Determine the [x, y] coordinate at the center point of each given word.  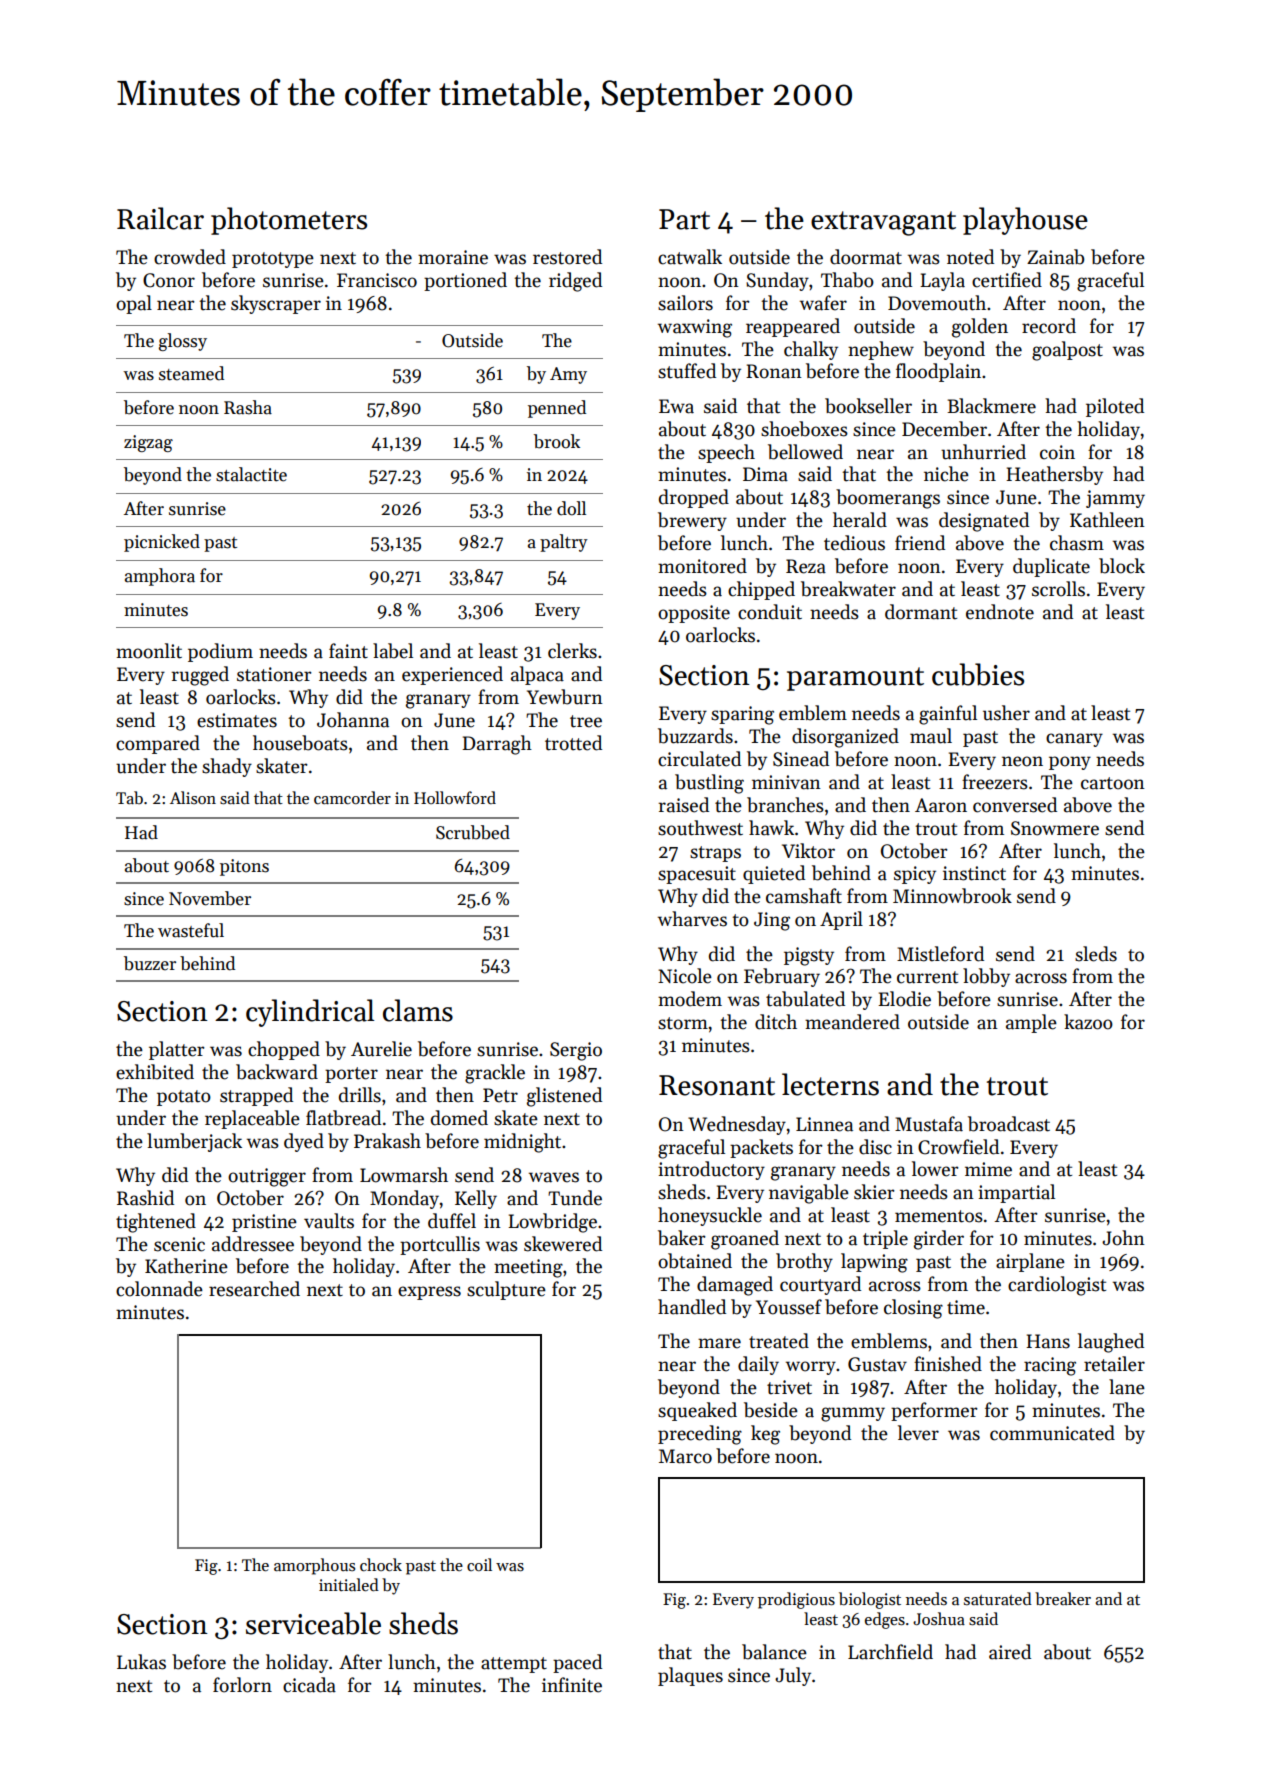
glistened [564, 1097]
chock [381, 1564]
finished [948, 1364]
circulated [699, 759]
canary [1074, 740]
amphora [160, 577]
